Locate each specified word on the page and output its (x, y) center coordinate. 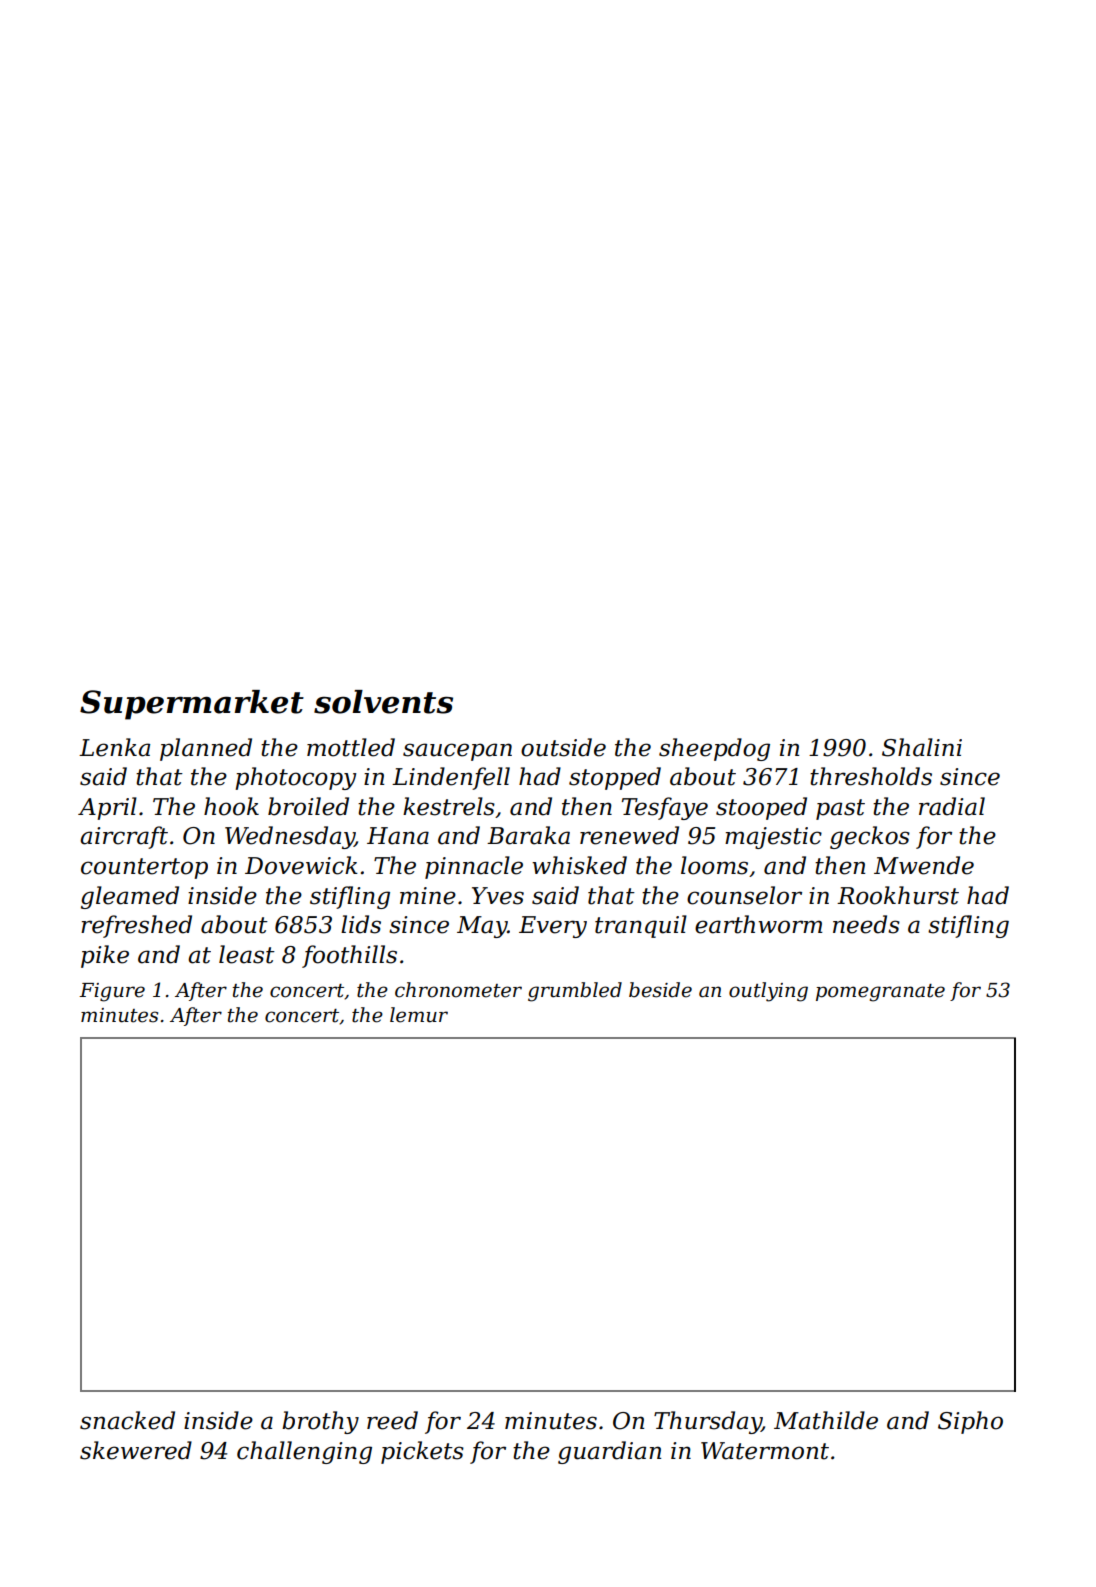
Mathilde (826, 1420)
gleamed (130, 897)
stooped (761, 808)
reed (392, 1420)
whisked (579, 865)
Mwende (924, 865)
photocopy (295, 778)
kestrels (449, 806)
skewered (136, 1450)
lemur (419, 1015)
